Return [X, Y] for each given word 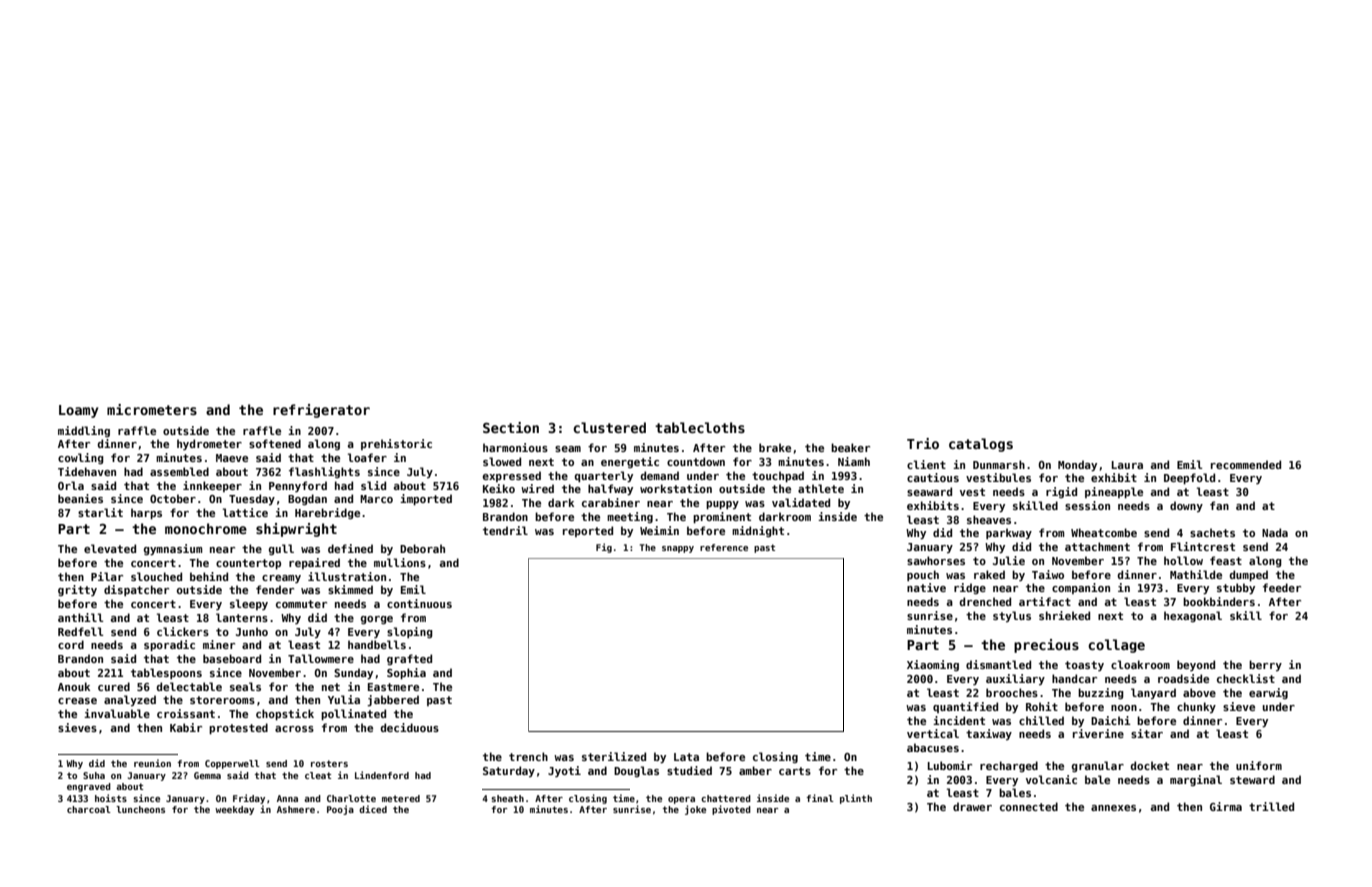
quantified [965, 707]
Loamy [78, 411]
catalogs [981, 445]
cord [71, 644]
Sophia [406, 673]
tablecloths [700, 427]
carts [795, 771]
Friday [249, 799]
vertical [933, 733]
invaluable [117, 713]
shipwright [296, 530]
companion [1081, 588]
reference [724, 547]
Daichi [1111, 720]
